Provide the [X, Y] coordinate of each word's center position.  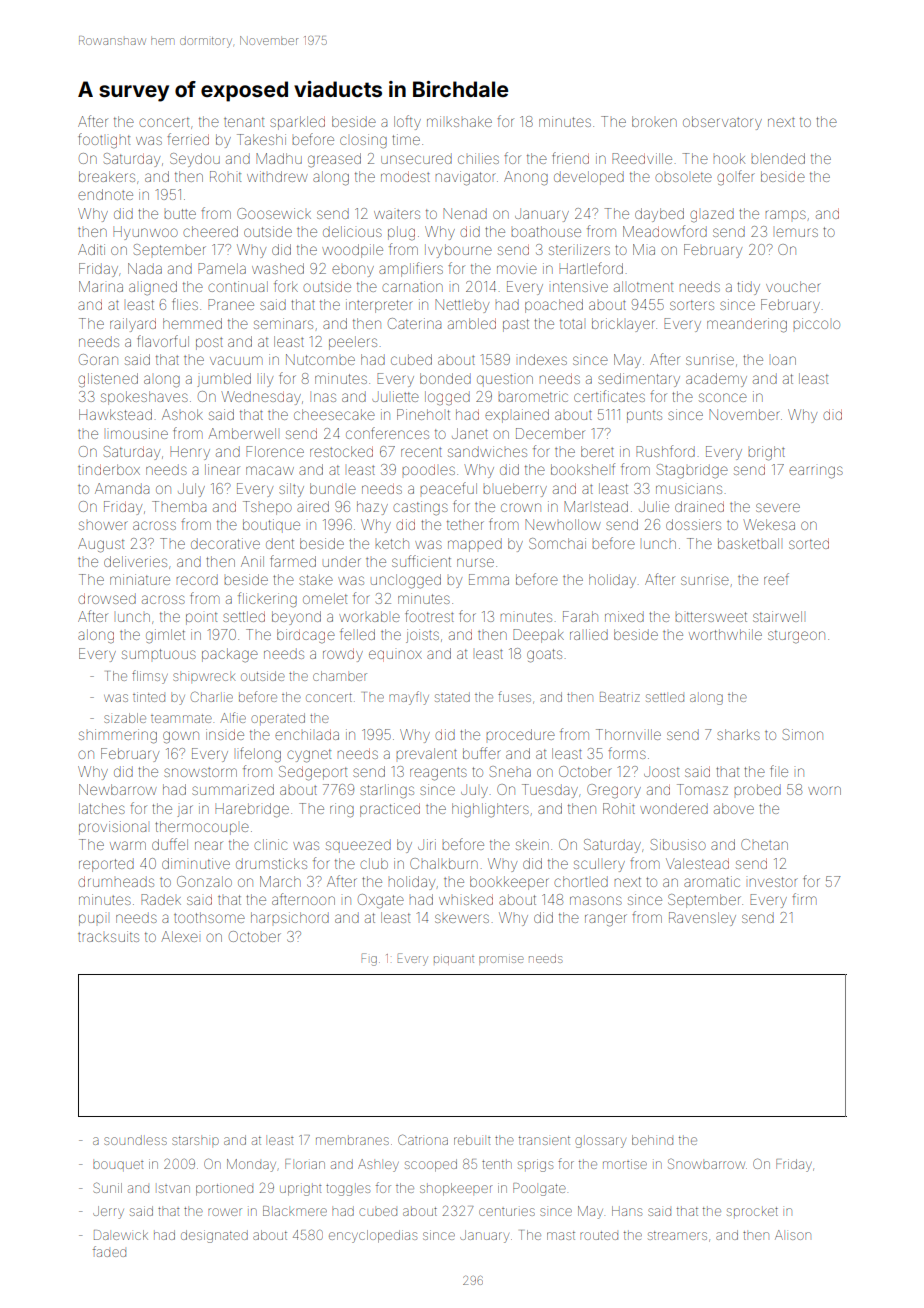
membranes [352, 1141]
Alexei [179, 936]
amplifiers [411, 269]
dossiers [693, 524]
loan [784, 360]
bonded [445, 378]
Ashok [182, 414]
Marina [101, 286]
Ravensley [702, 919]
